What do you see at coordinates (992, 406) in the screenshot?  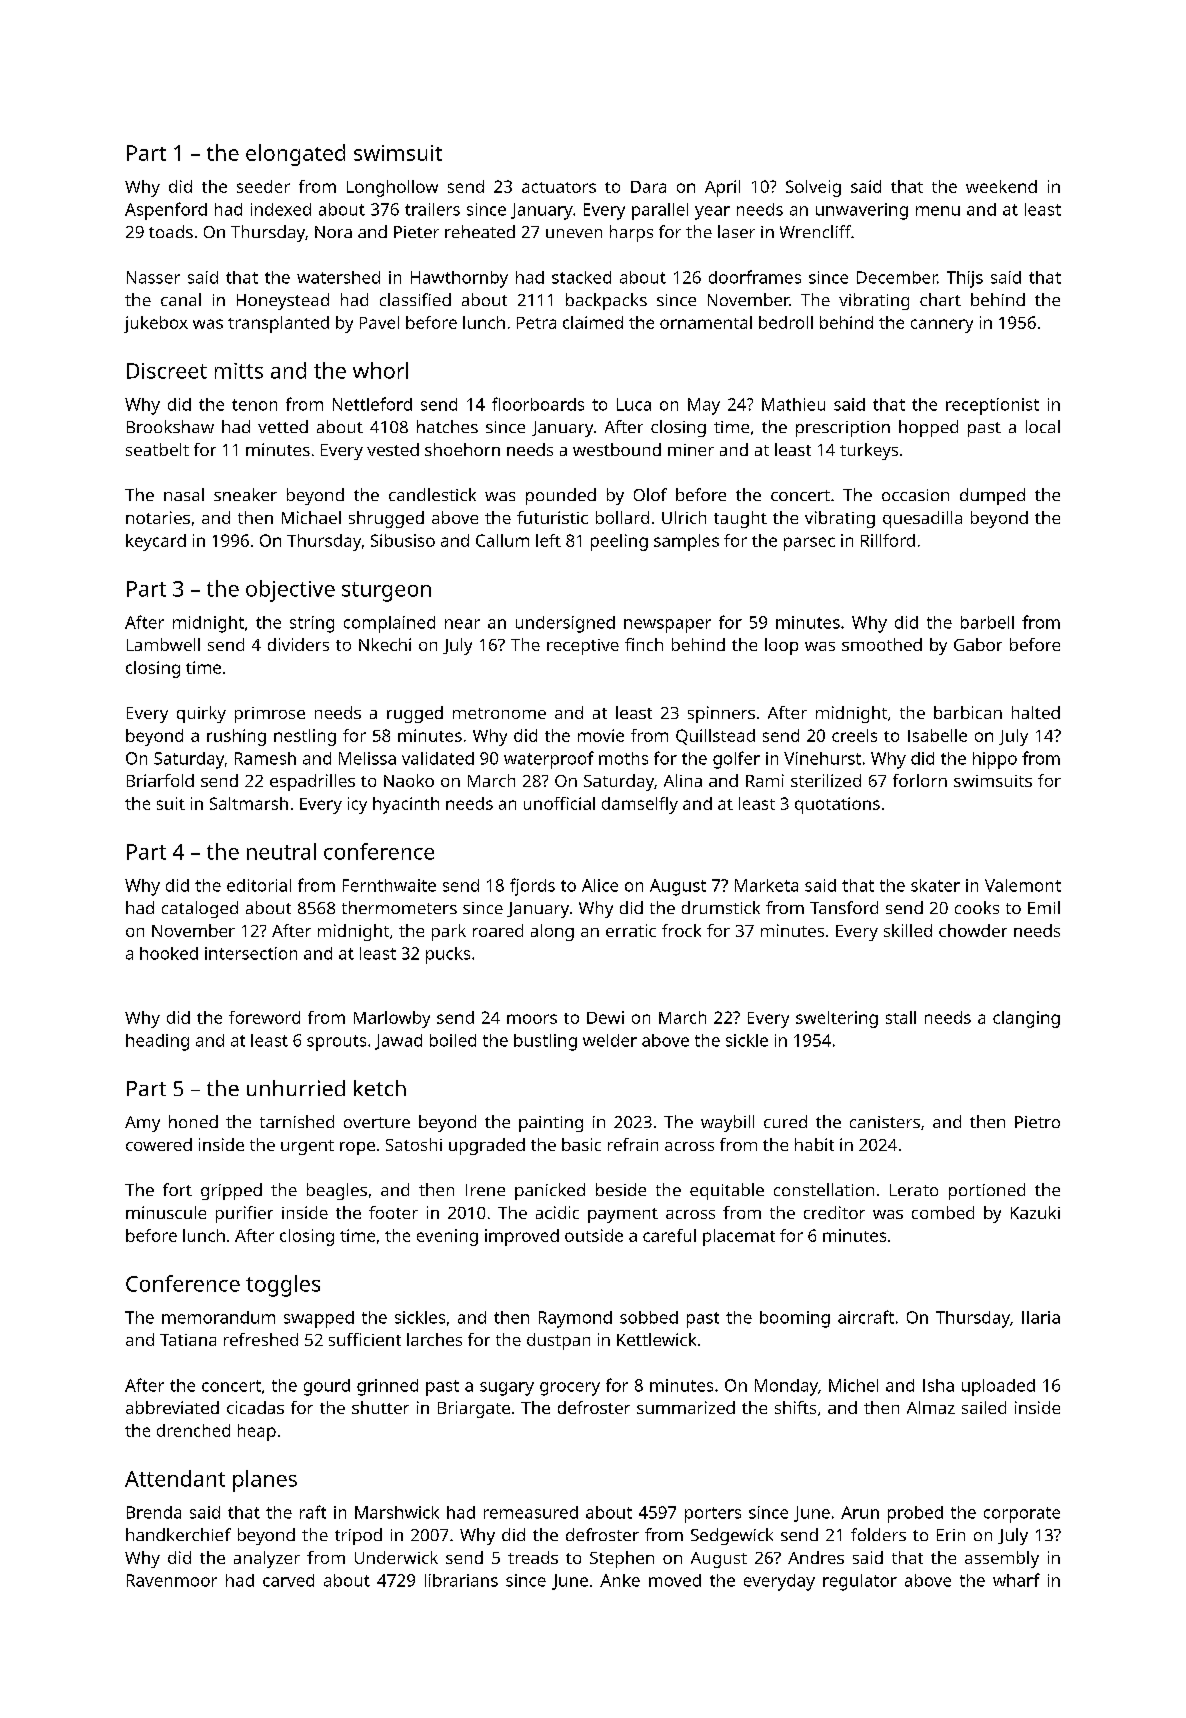 I see `receptionist` at bounding box center [992, 406].
